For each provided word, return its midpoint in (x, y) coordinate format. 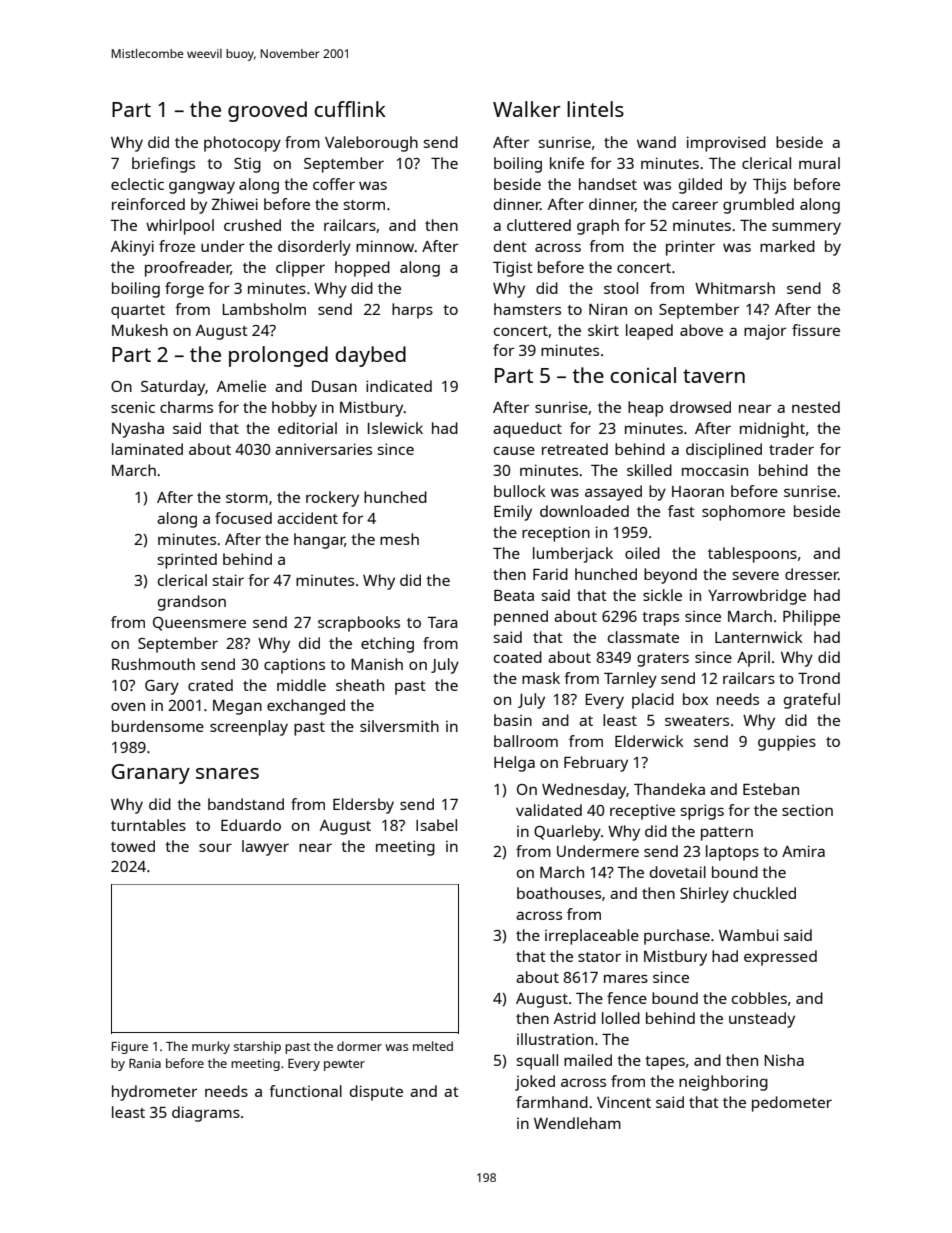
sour (215, 847)
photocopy (242, 144)
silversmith (399, 726)
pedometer (792, 1104)
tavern (714, 376)
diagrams (206, 1114)
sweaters (697, 721)
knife (567, 163)
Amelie (241, 386)
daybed (370, 356)
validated (549, 810)
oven (128, 706)
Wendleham (577, 1123)
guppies (787, 743)
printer (690, 248)
